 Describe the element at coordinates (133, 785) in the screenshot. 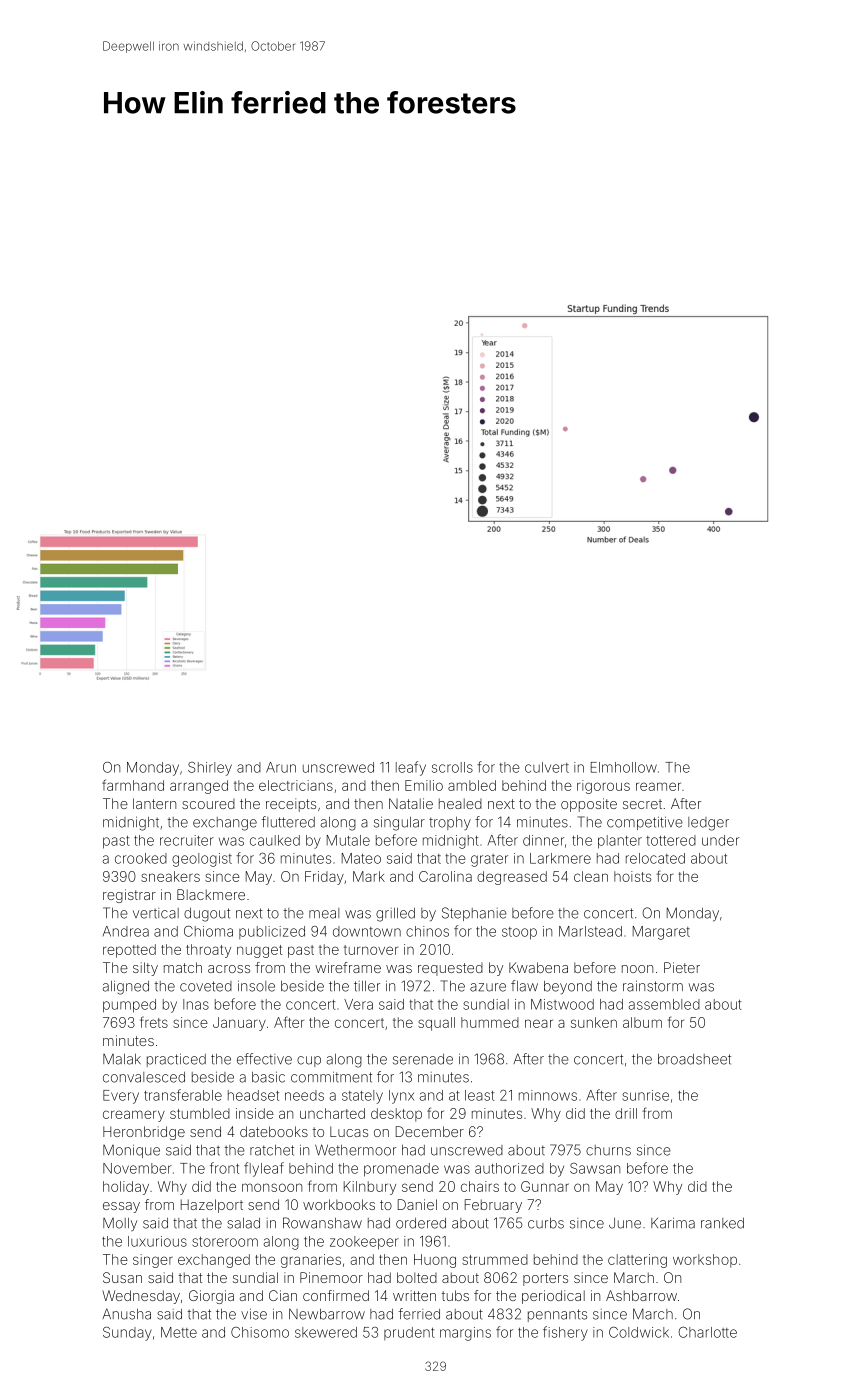

I see `farmhand` at that location.
